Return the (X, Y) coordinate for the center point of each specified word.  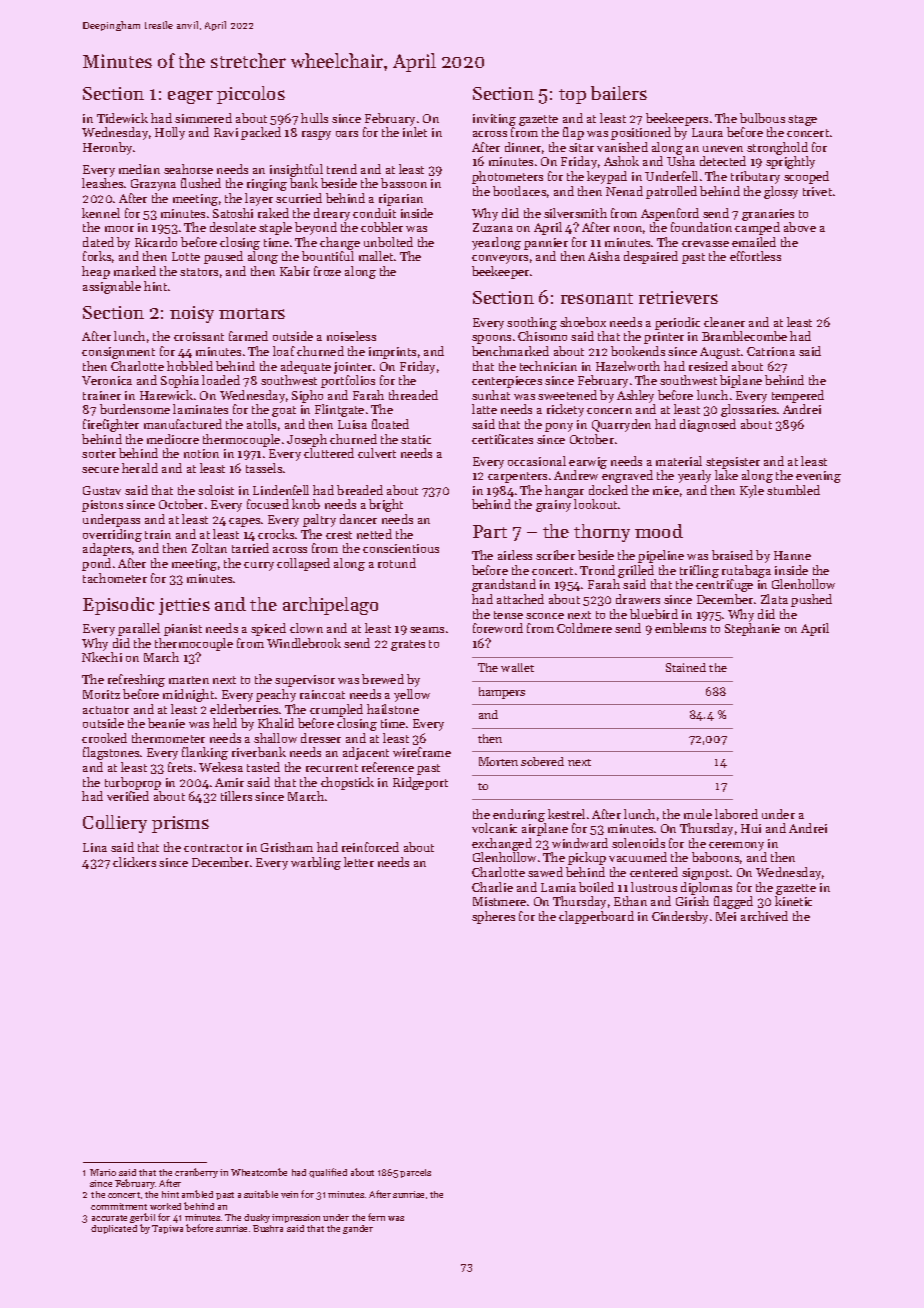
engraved (627, 476)
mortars (252, 313)
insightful (296, 170)
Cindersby (680, 917)
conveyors (500, 259)
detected (723, 161)
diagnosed (708, 425)
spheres (493, 917)
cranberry (196, 1173)
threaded (413, 395)
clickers (134, 862)
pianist (183, 630)
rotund (397, 563)
